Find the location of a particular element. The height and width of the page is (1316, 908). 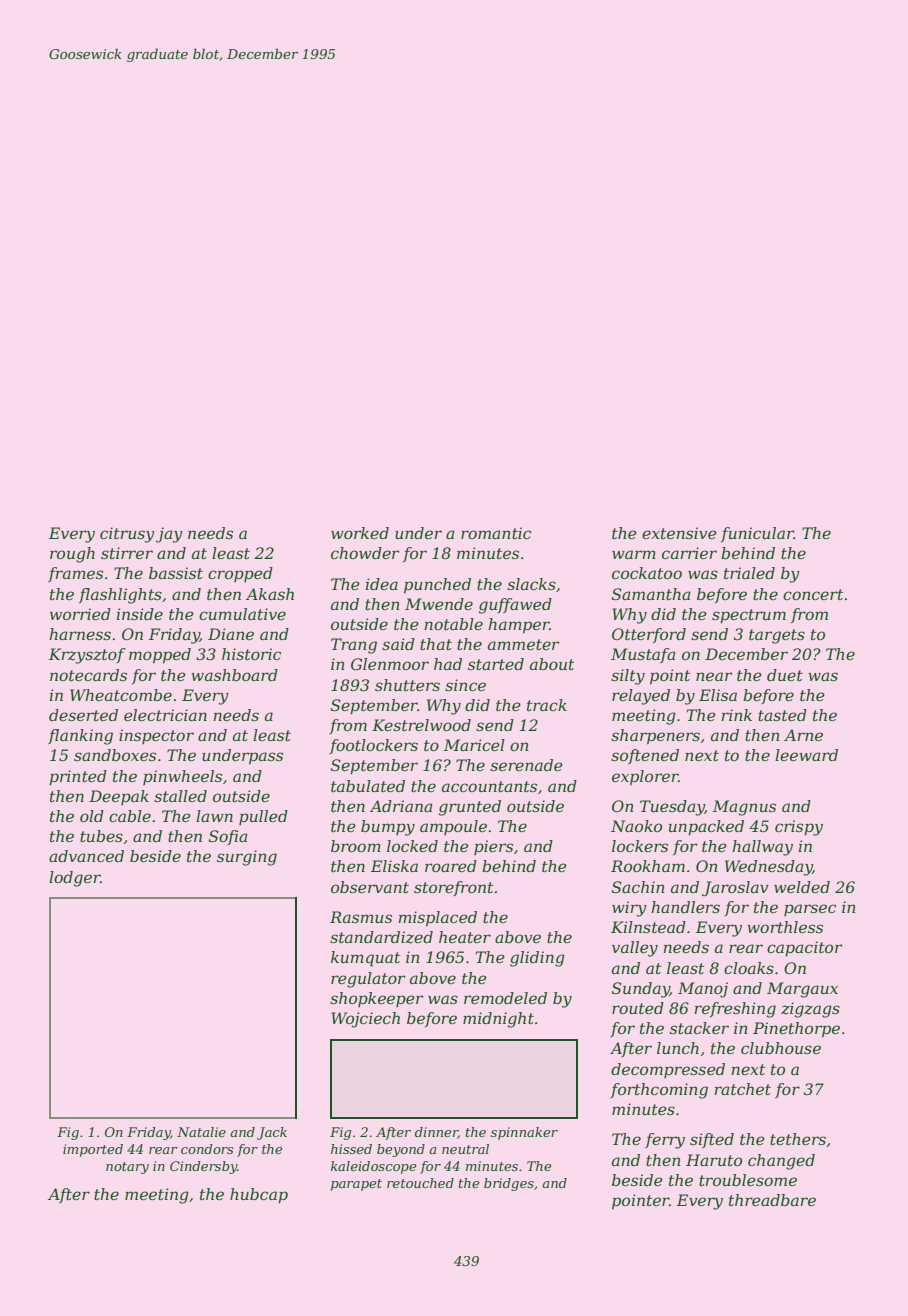

cropped is located at coordinates (240, 574).
